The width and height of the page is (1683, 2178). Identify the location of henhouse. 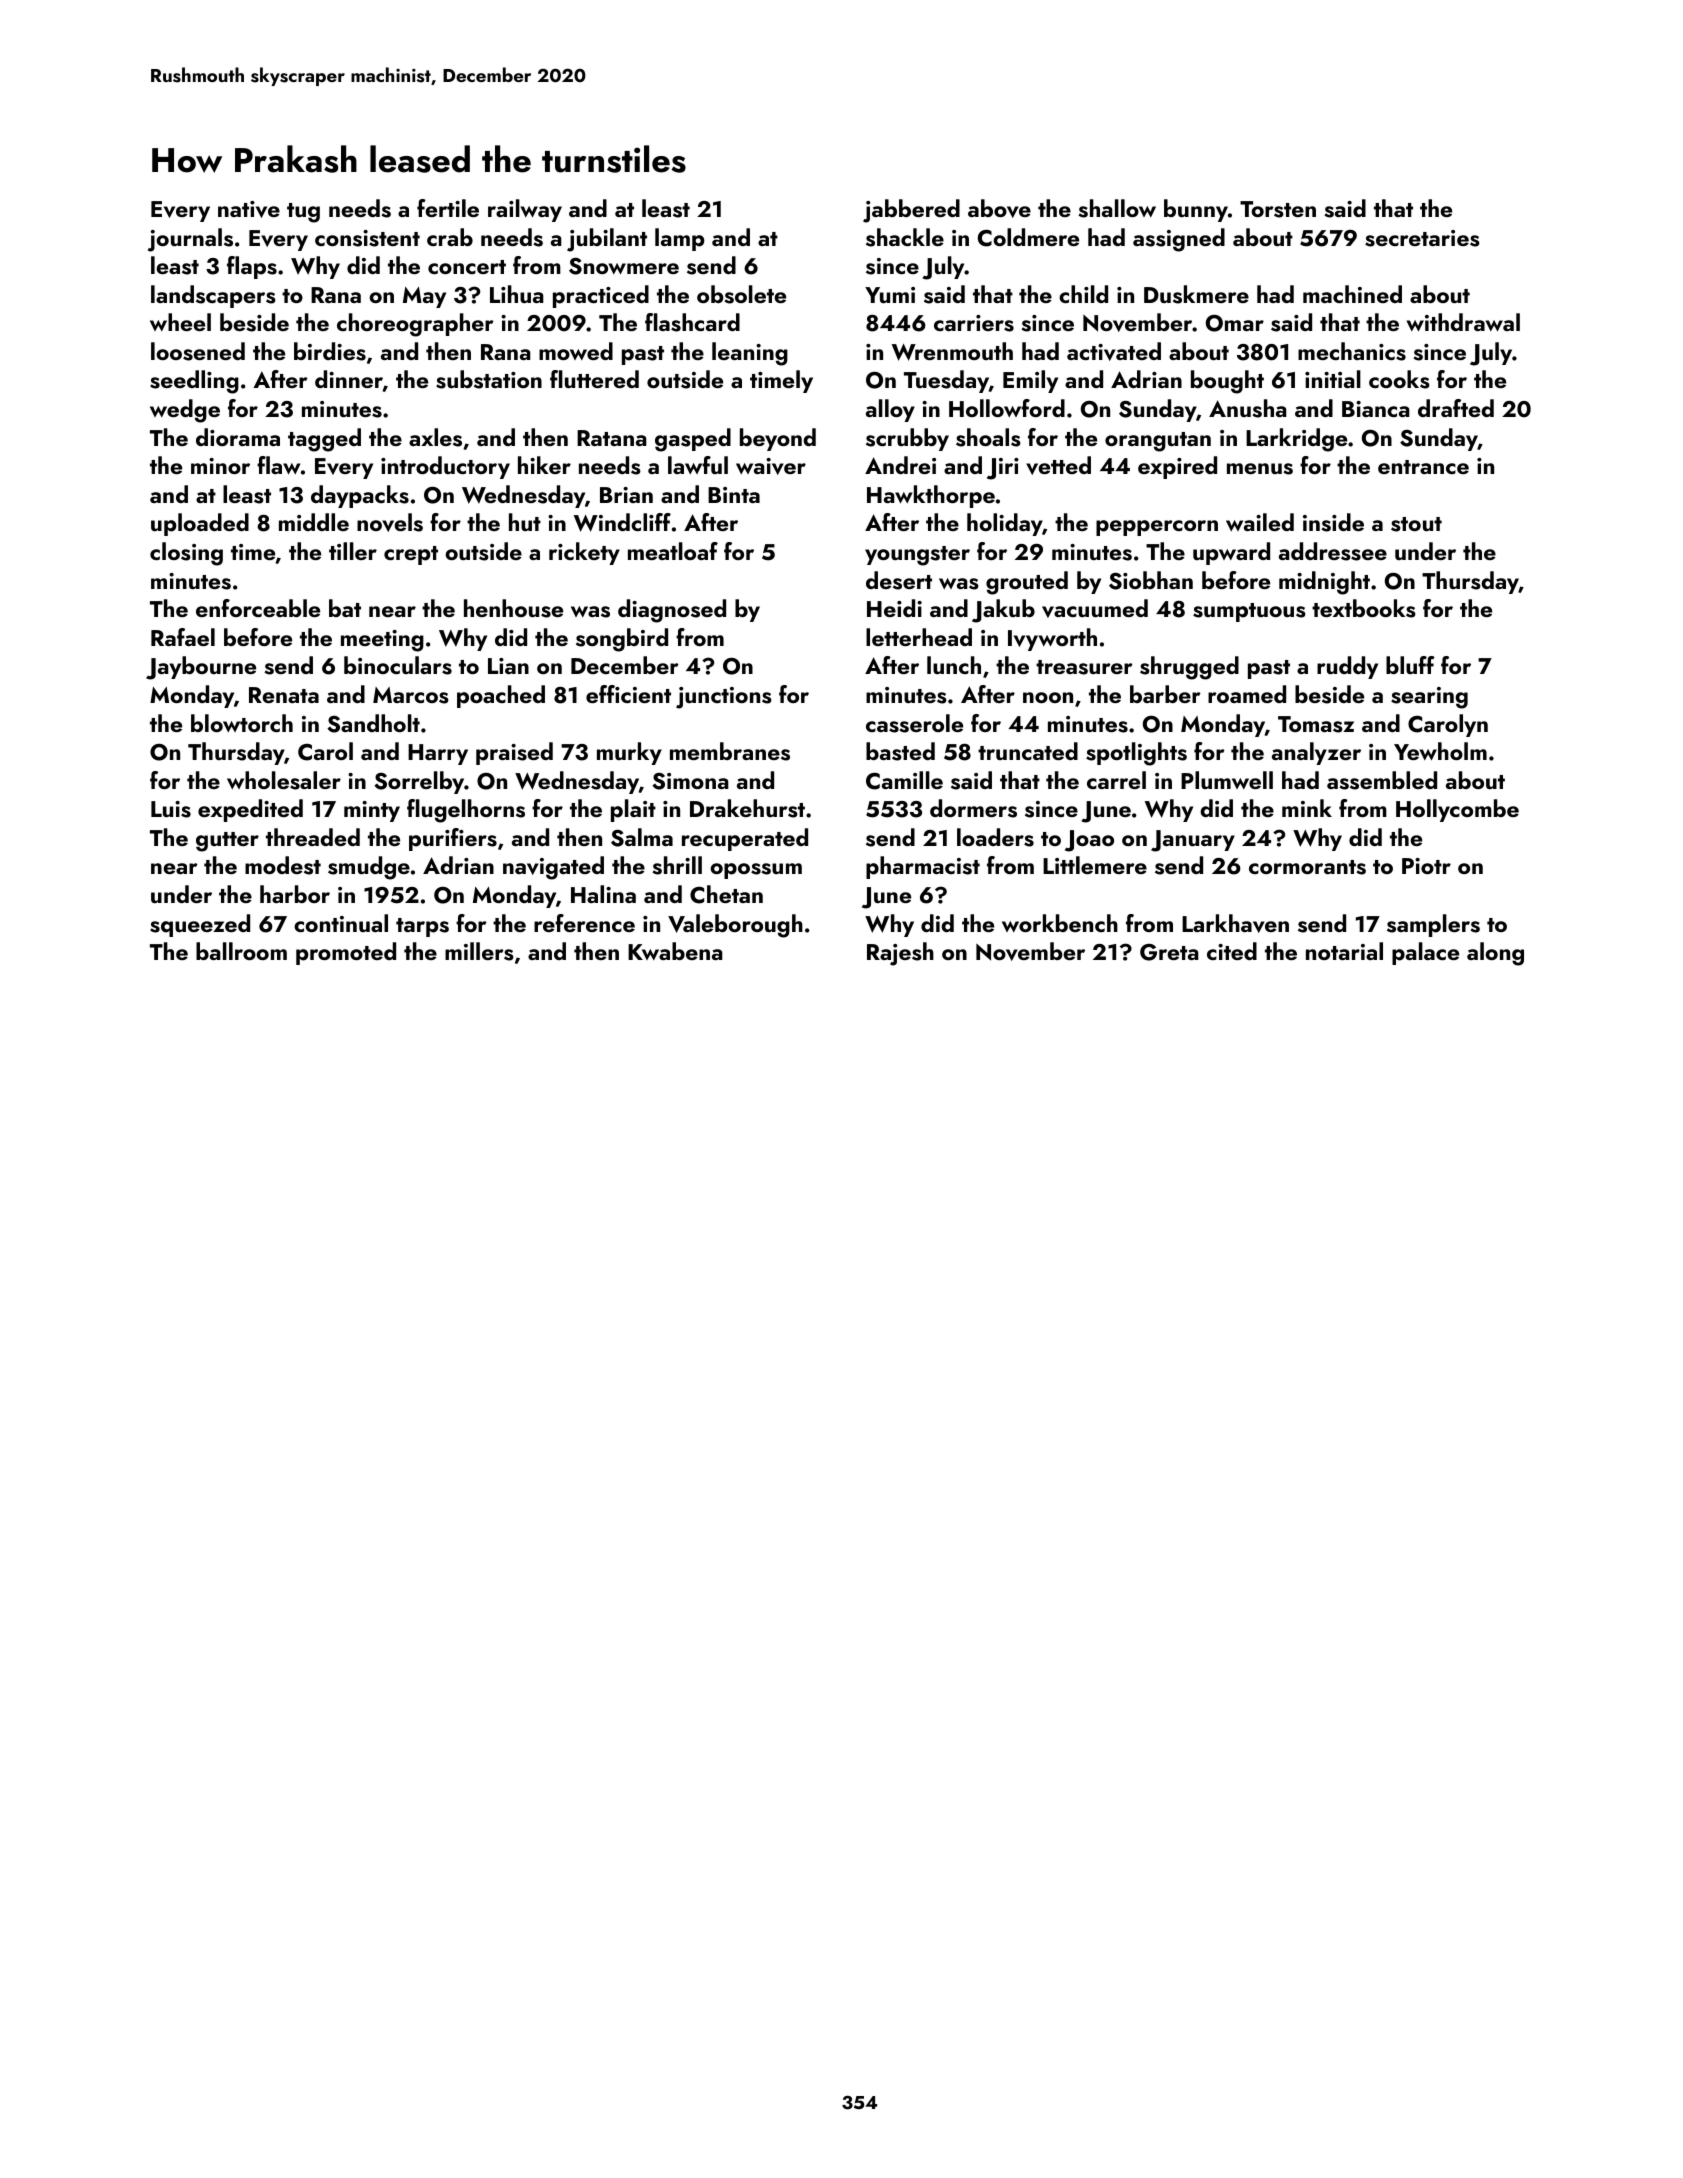
(513, 608).
